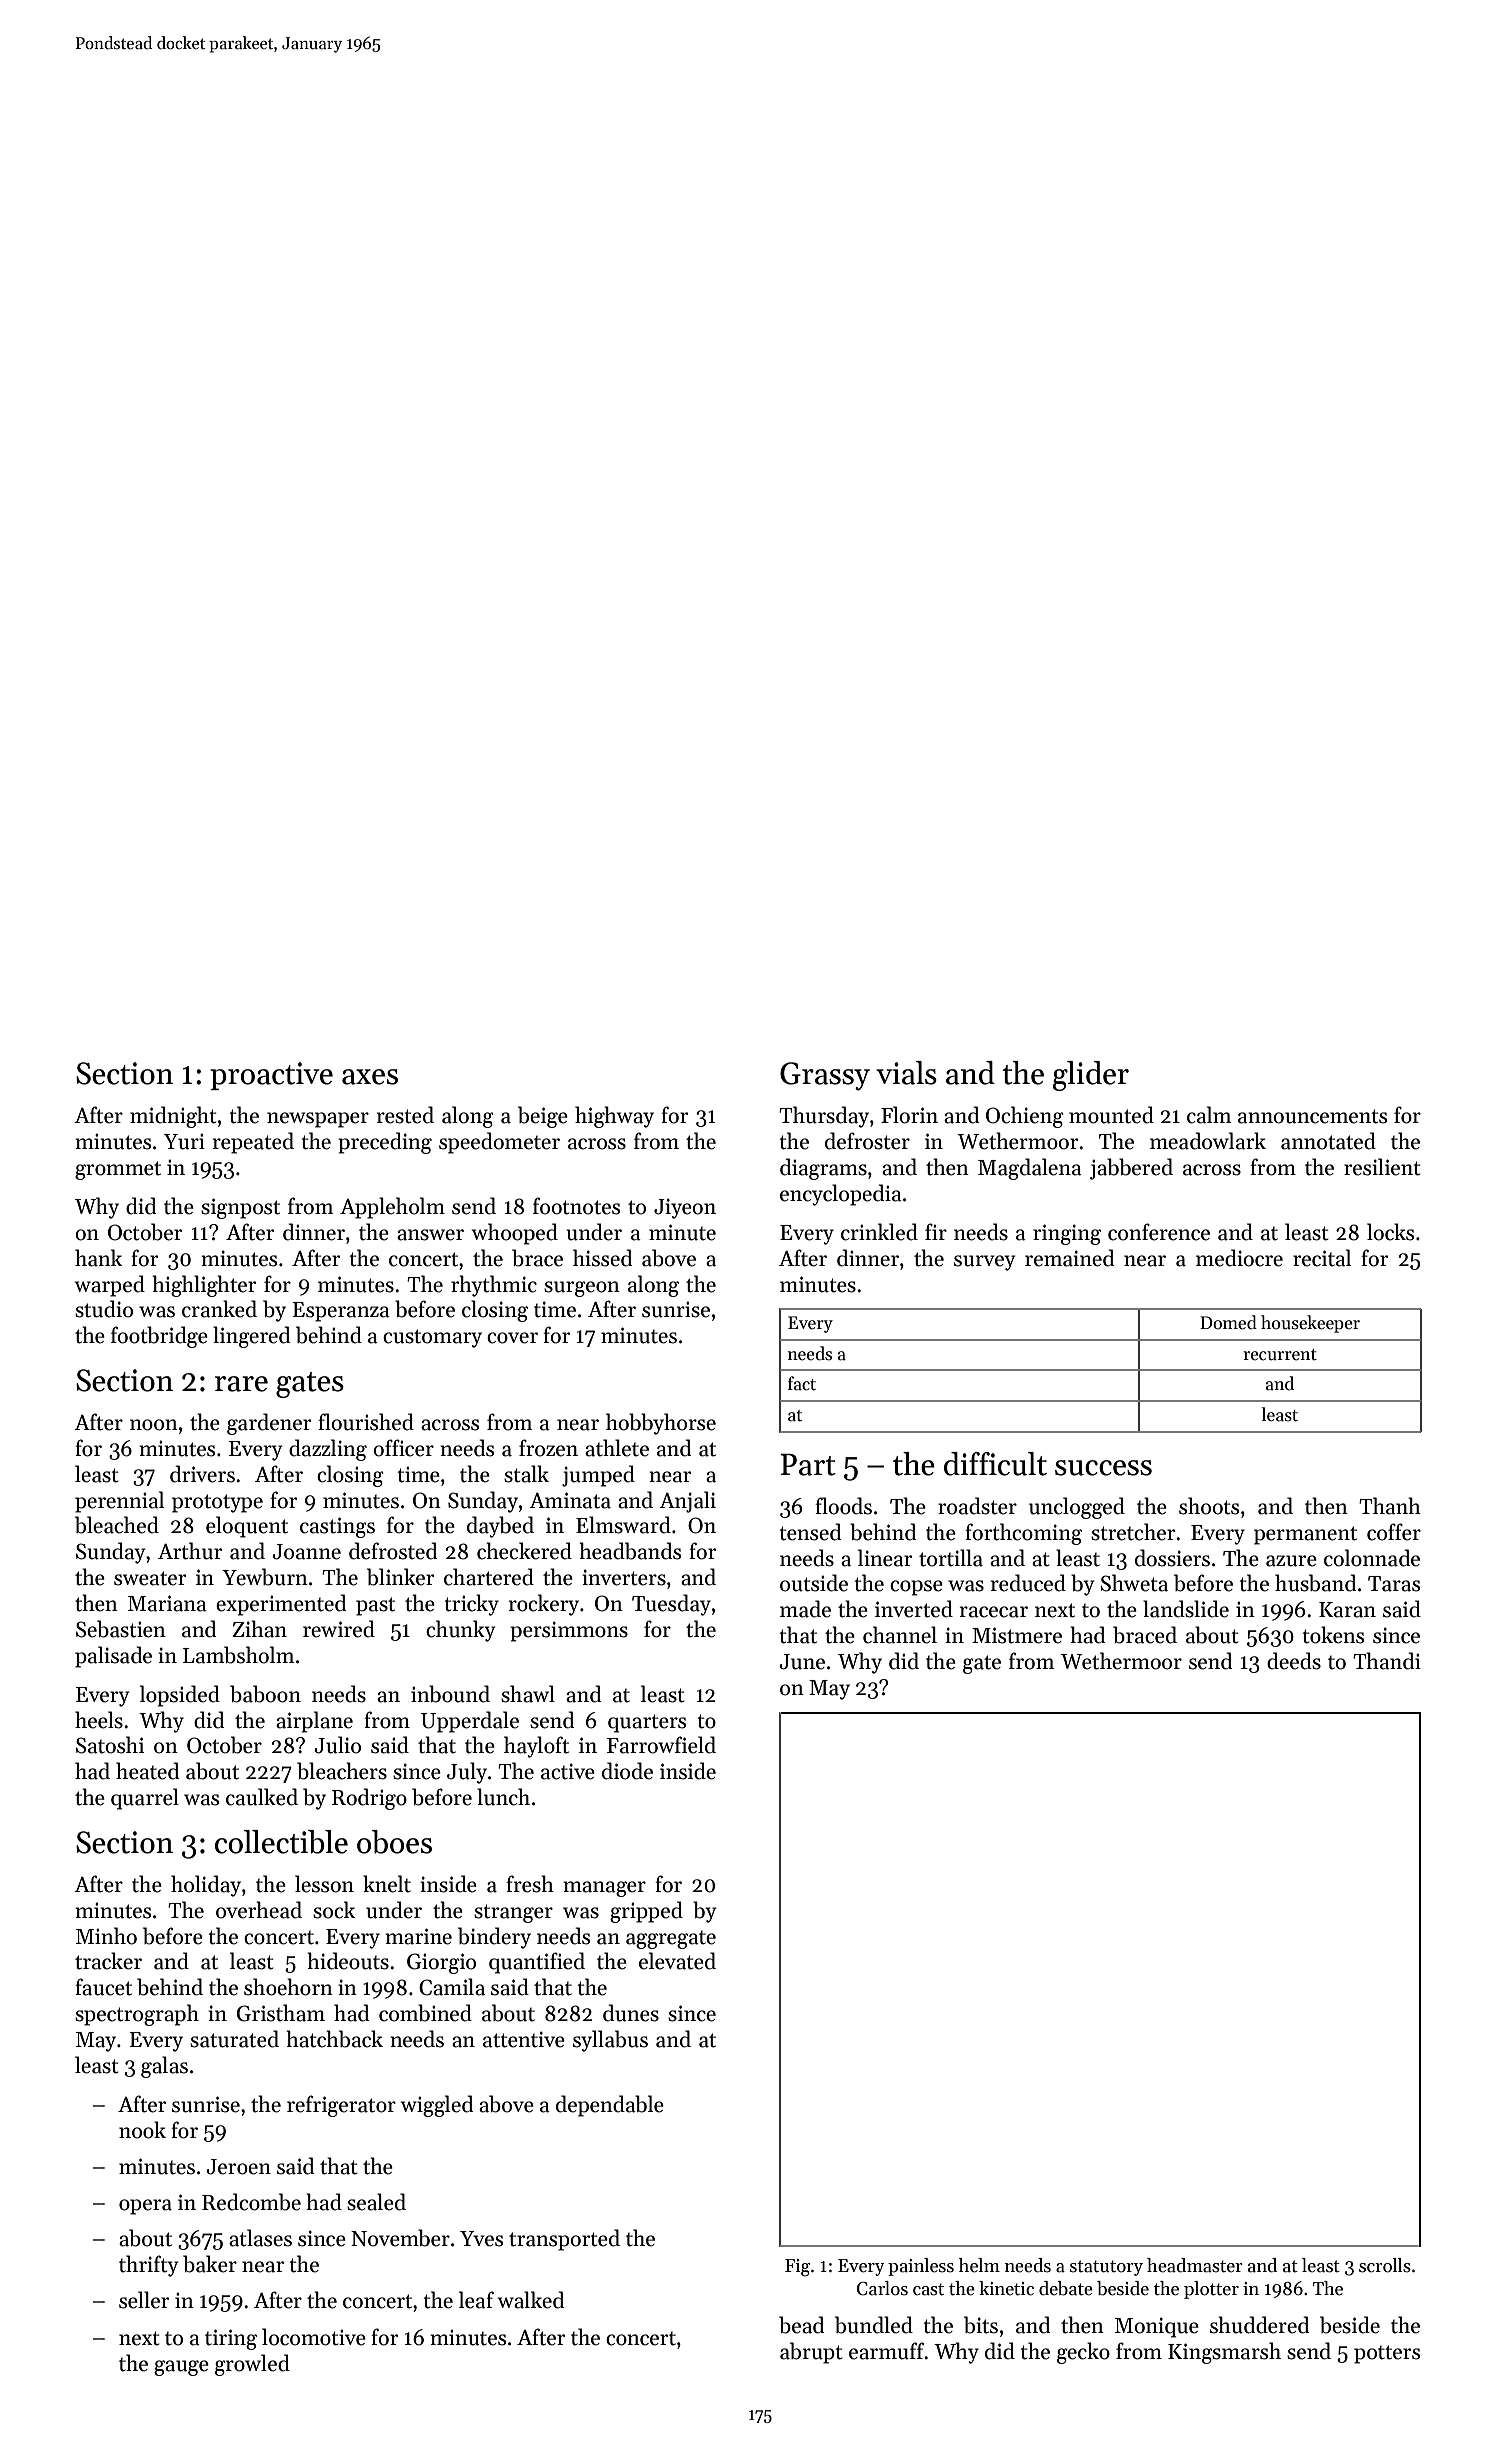 This image has height=2464, width=1496. Describe the element at coordinates (106, 1936) in the image. I see `Minho` at that location.
